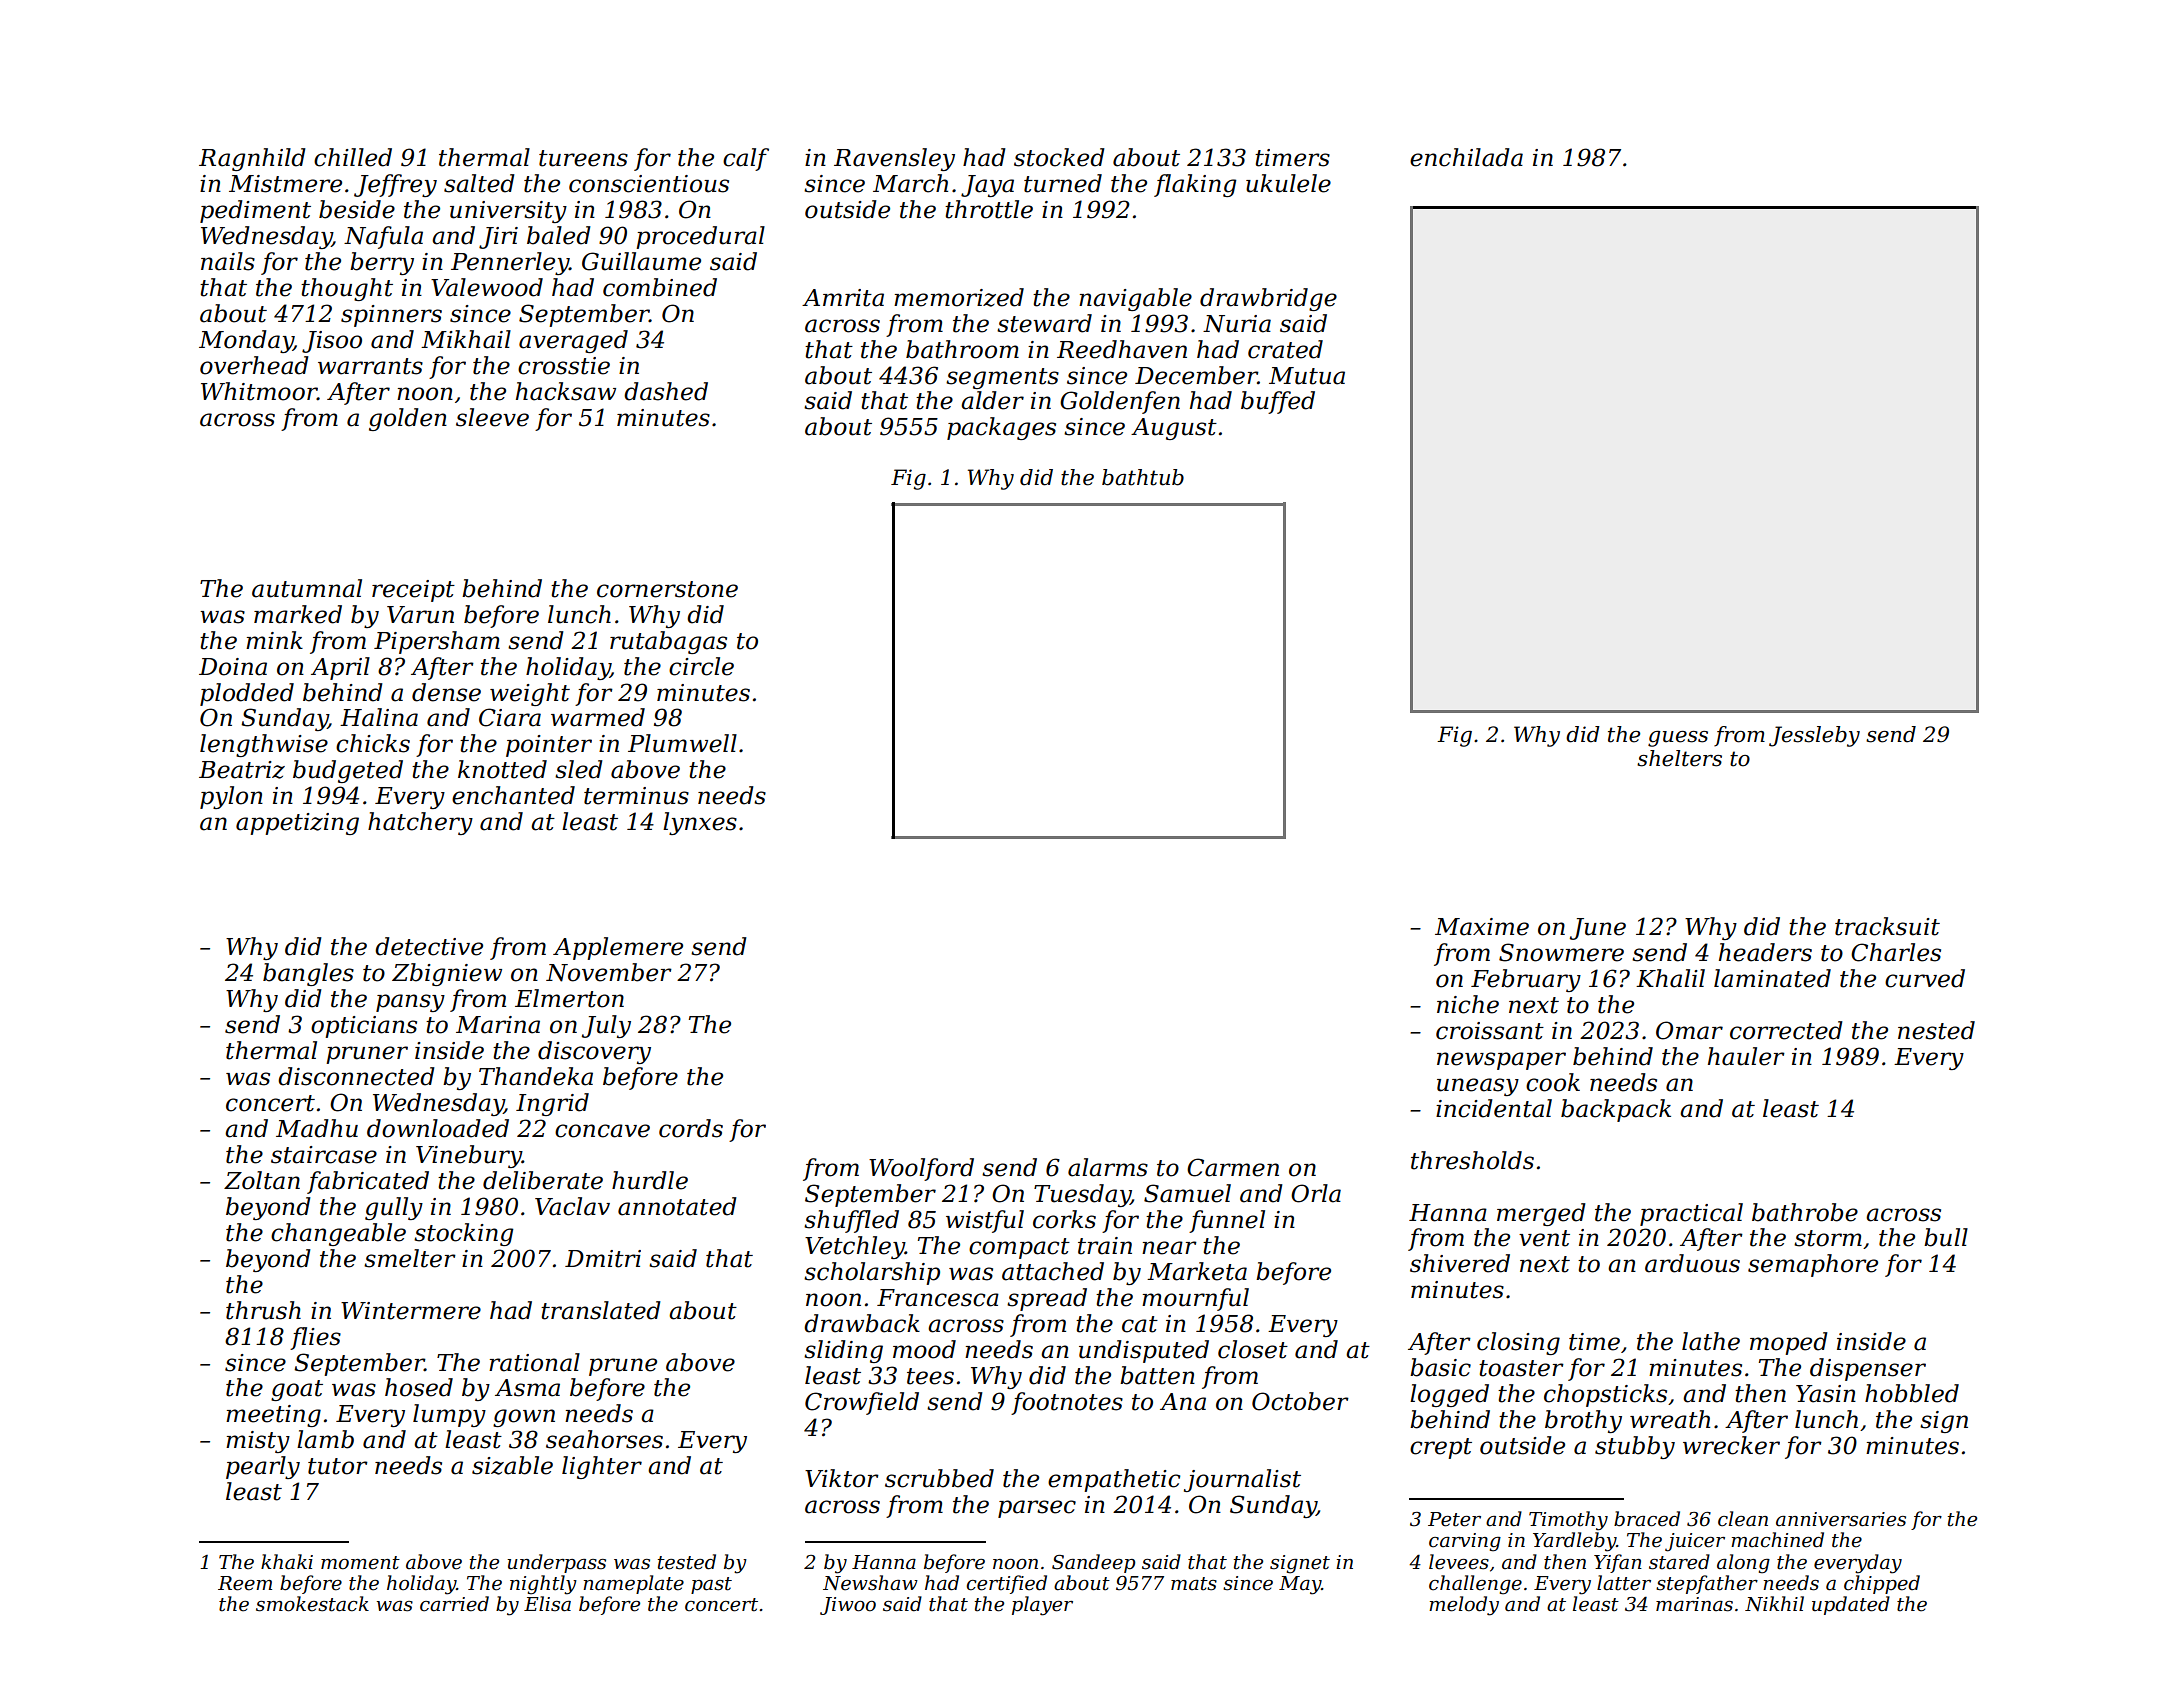 The image size is (2178, 1683). What do you see at coordinates (601, 1310) in the screenshot?
I see `translated` at bounding box center [601, 1310].
